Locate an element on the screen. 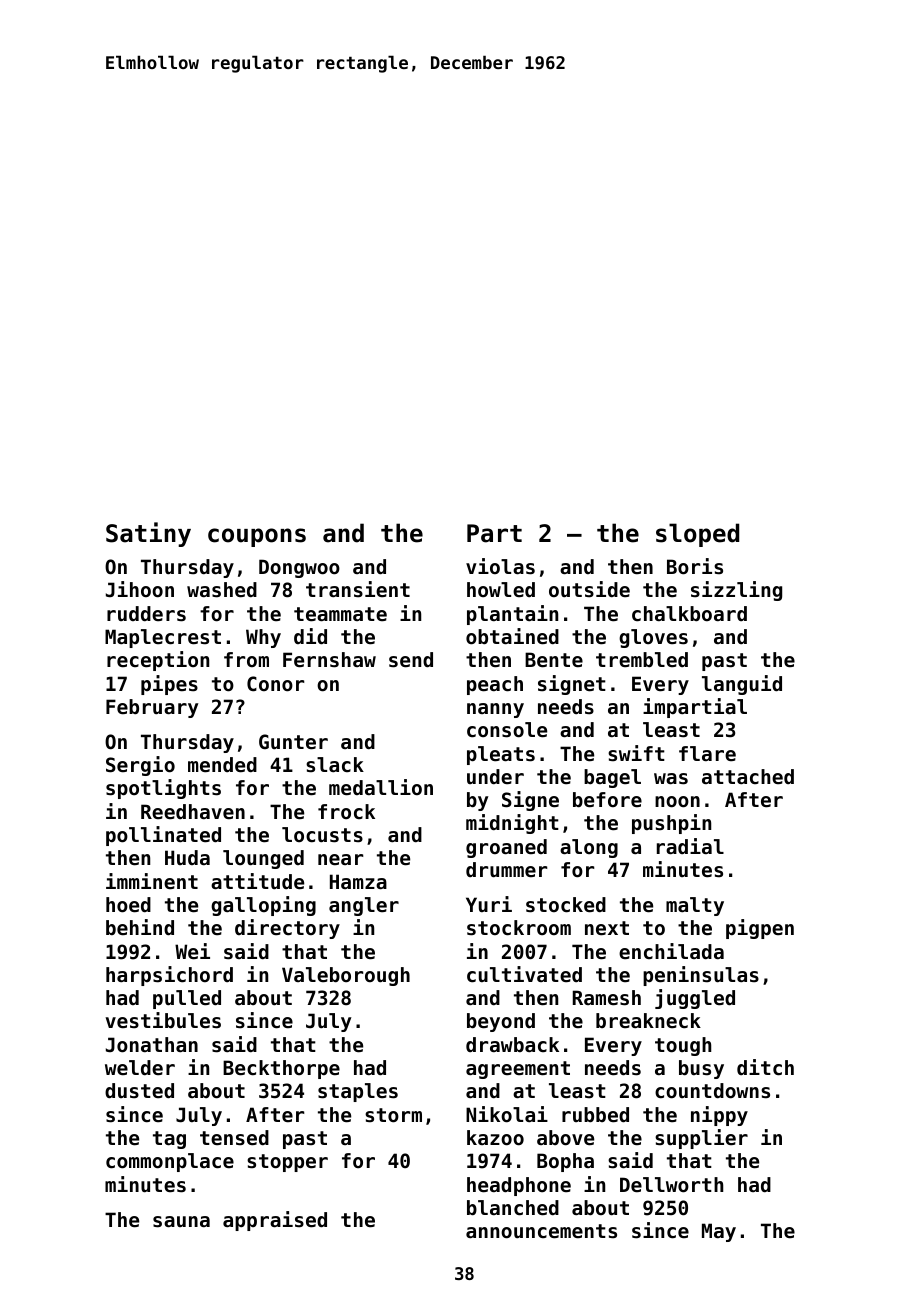 The width and height of the screenshot is (908, 1316). pollinated is located at coordinates (163, 836).
